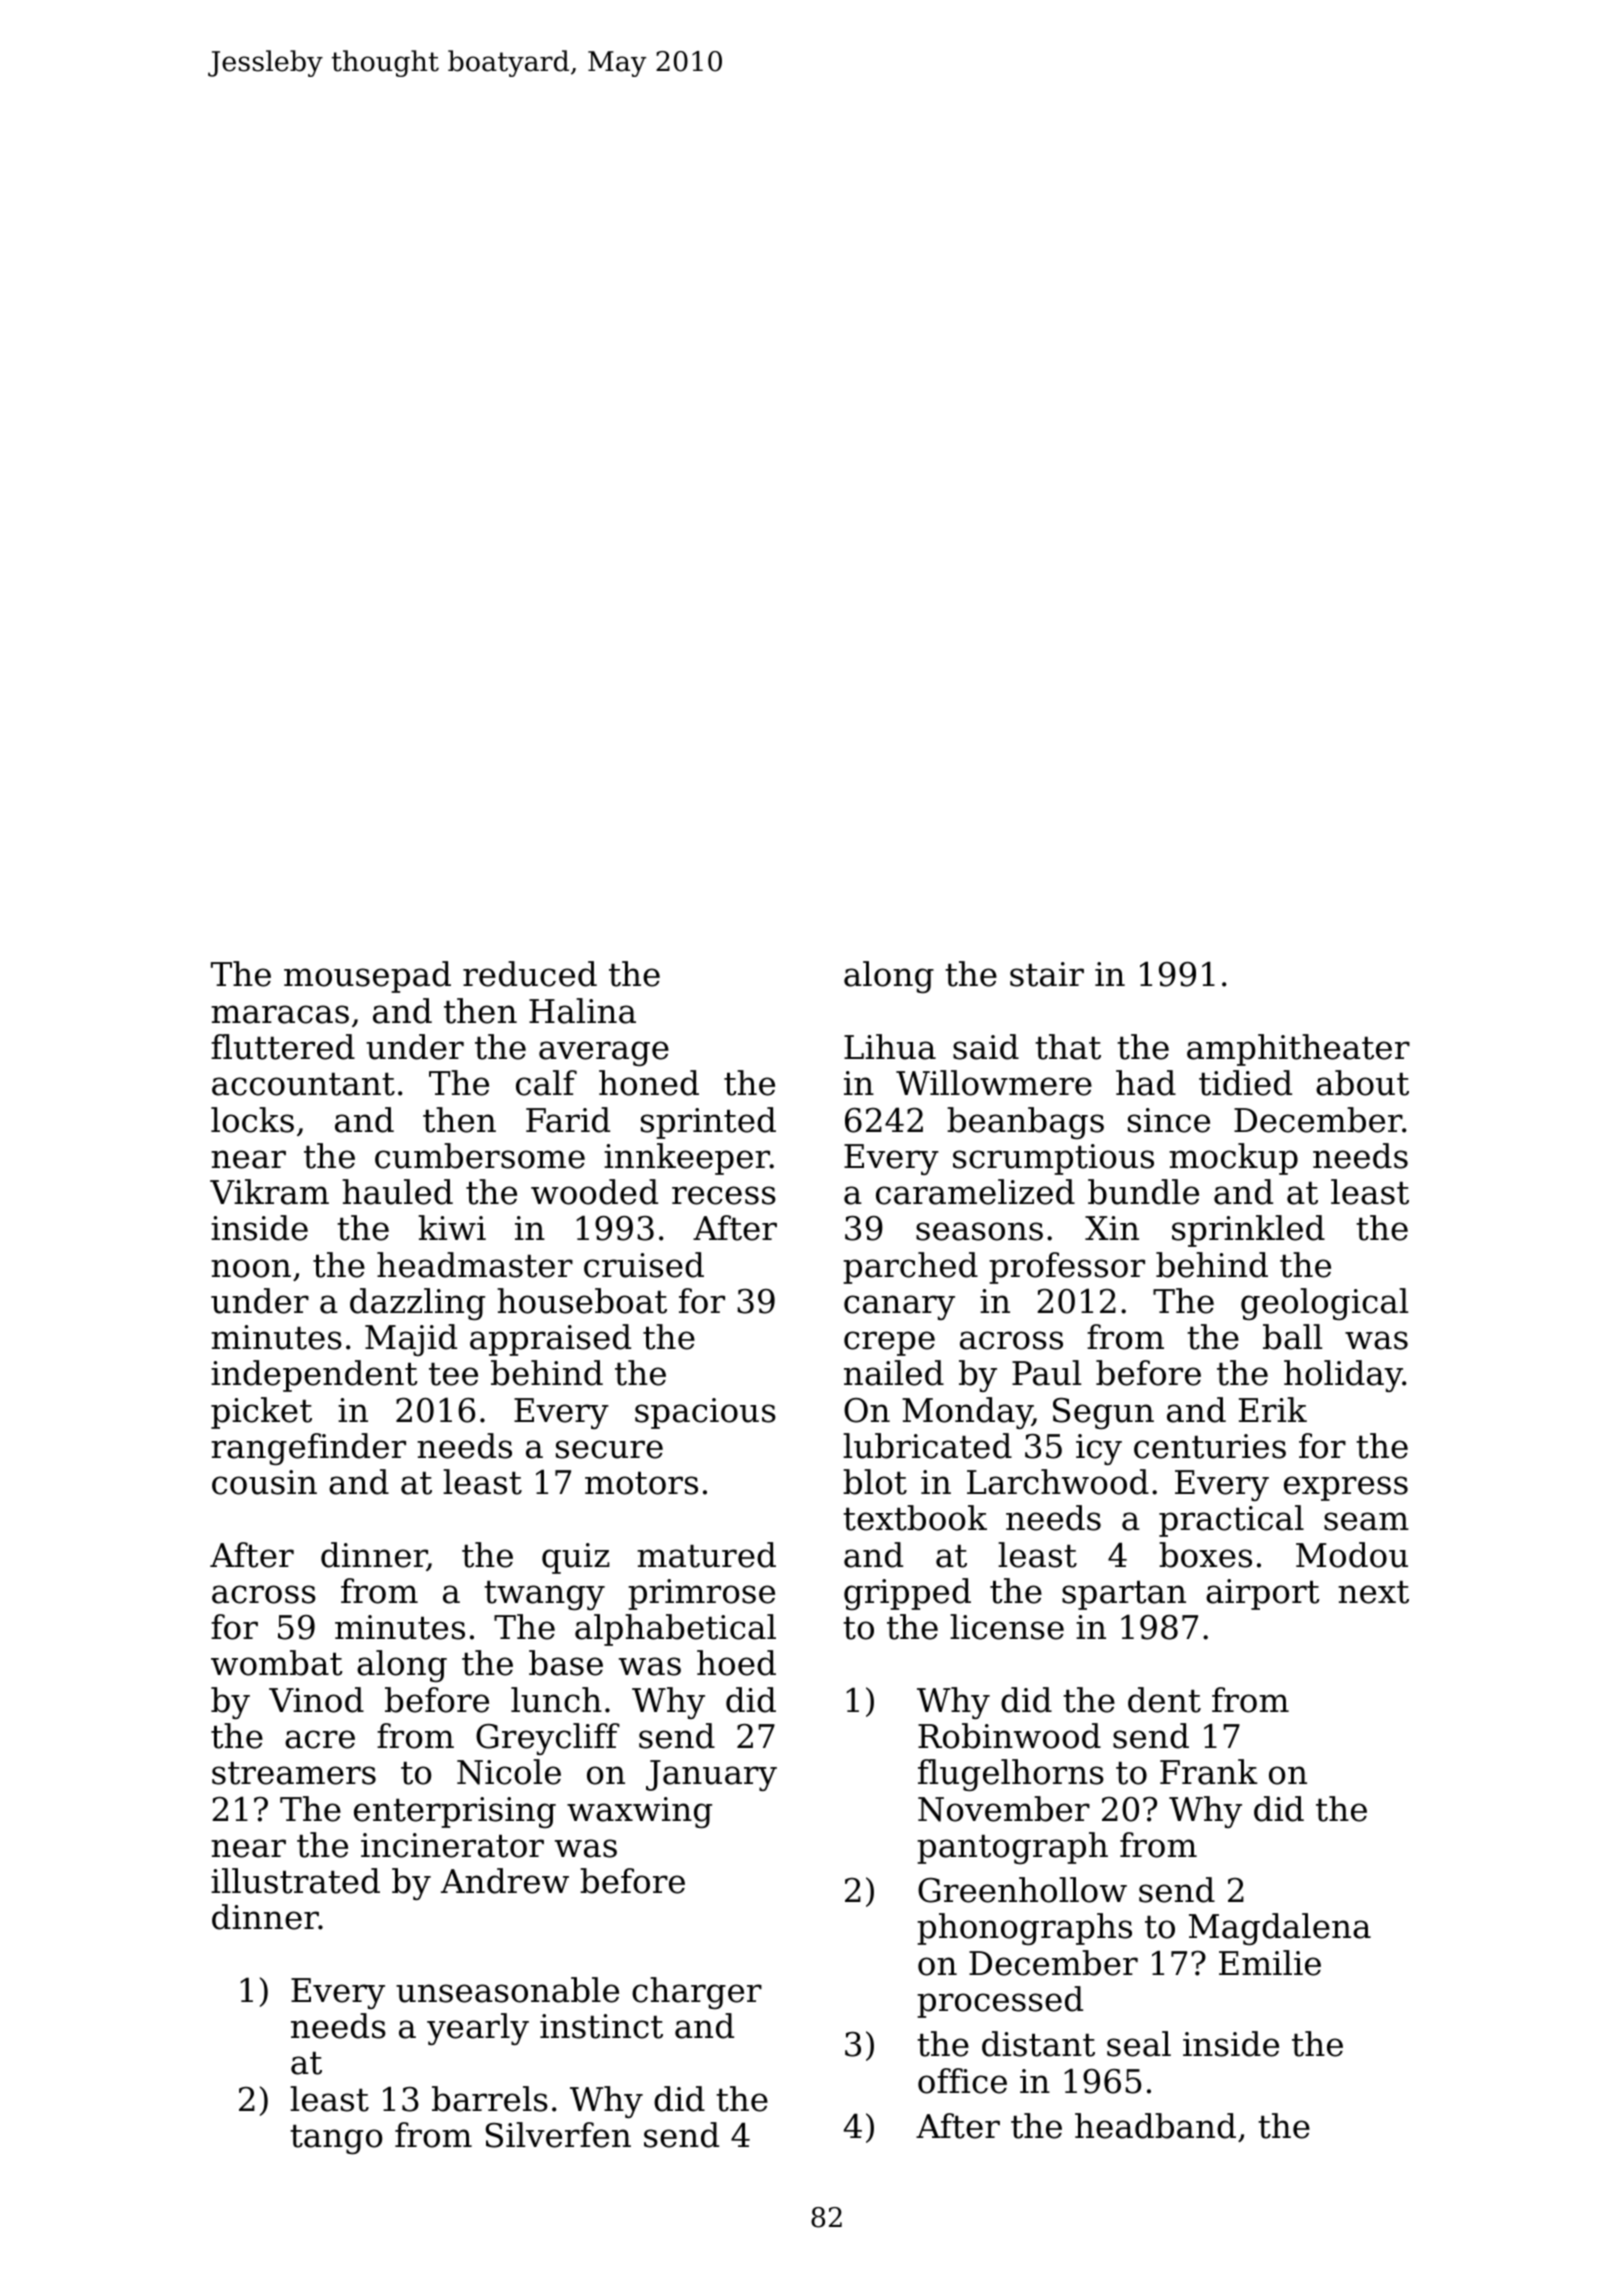  Describe the element at coordinates (277, 1663) in the document. I see `wombat` at that location.
